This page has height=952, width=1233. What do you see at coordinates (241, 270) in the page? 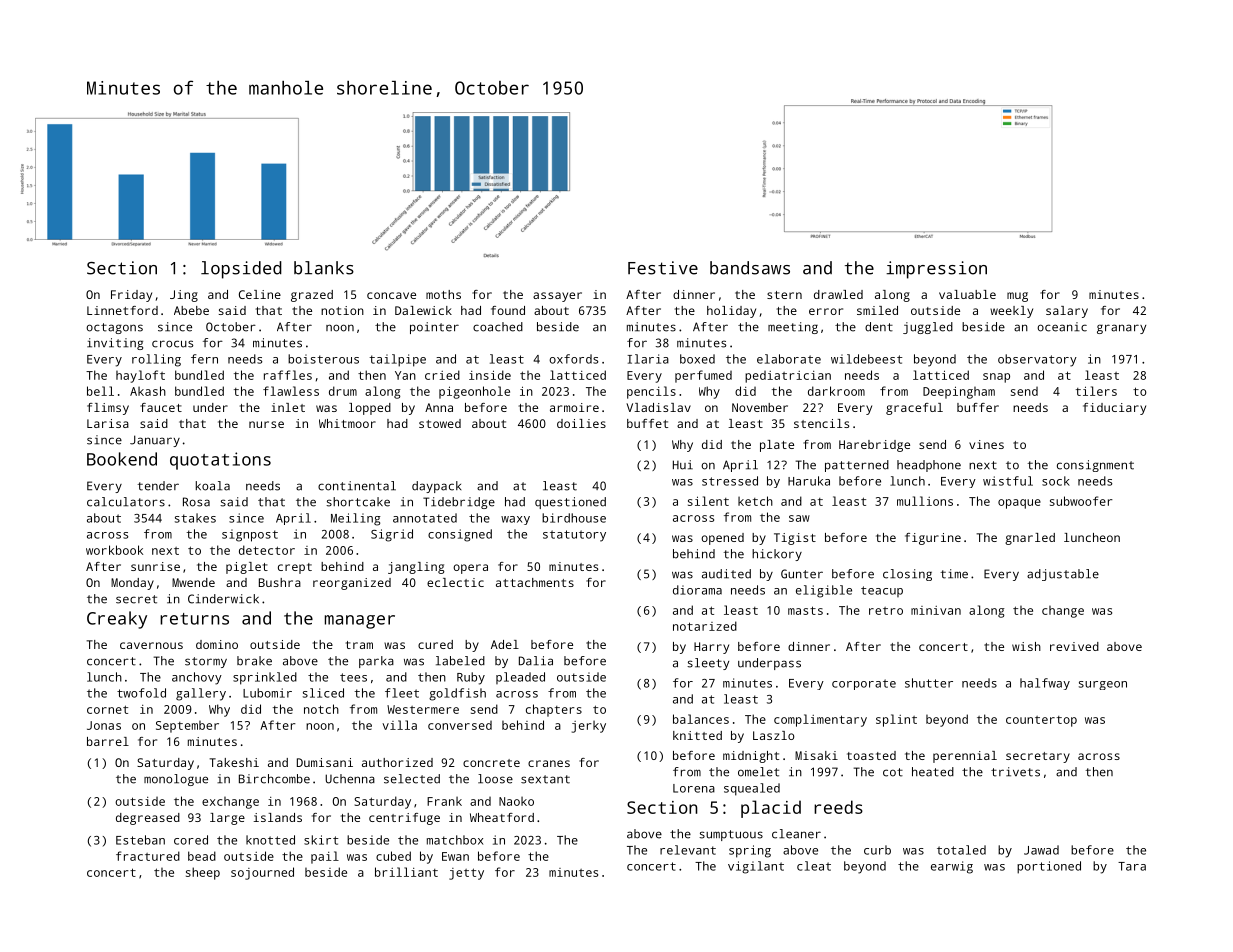
I see `lopsided` at bounding box center [241, 270].
